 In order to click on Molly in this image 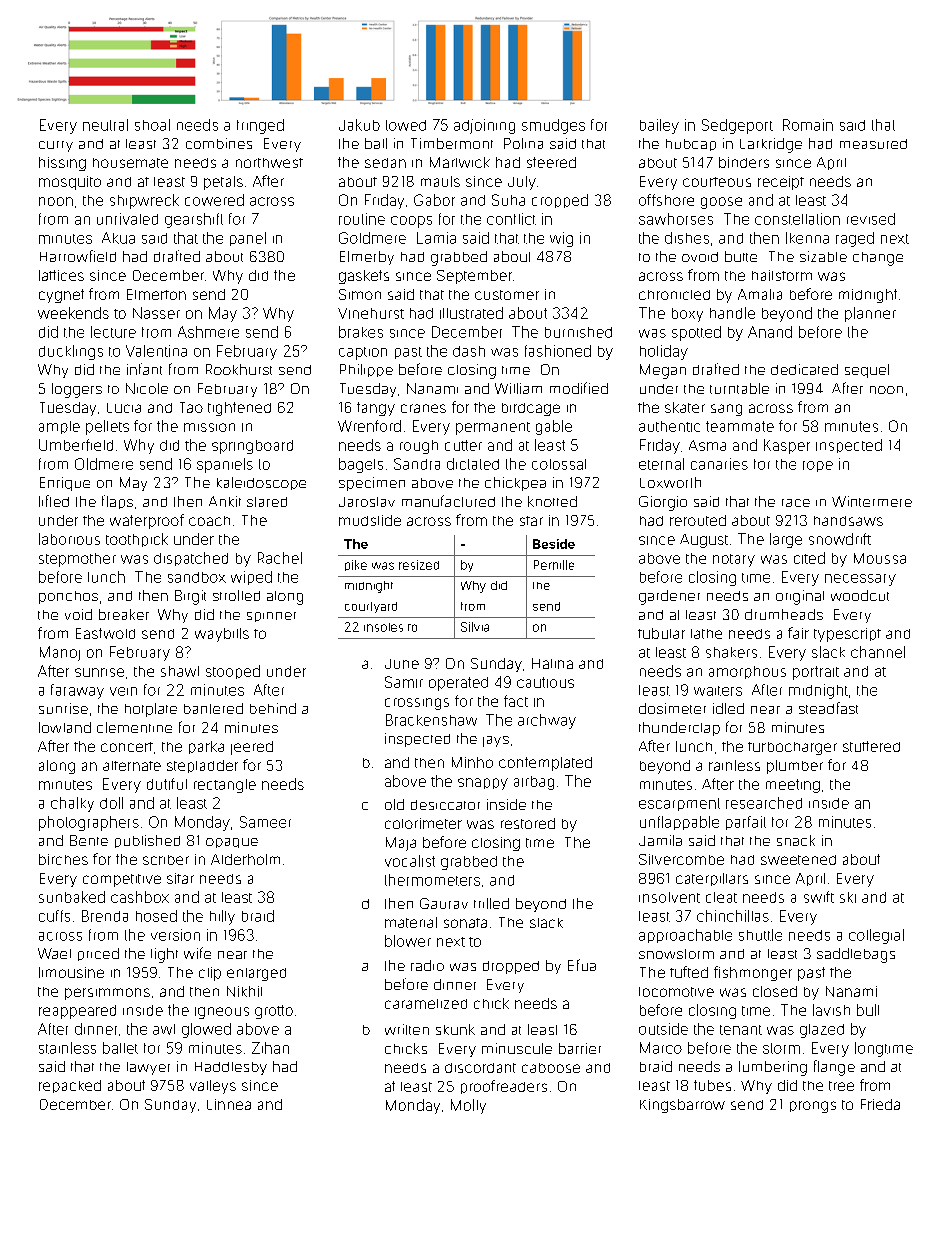, I will do `click(468, 1106)`.
